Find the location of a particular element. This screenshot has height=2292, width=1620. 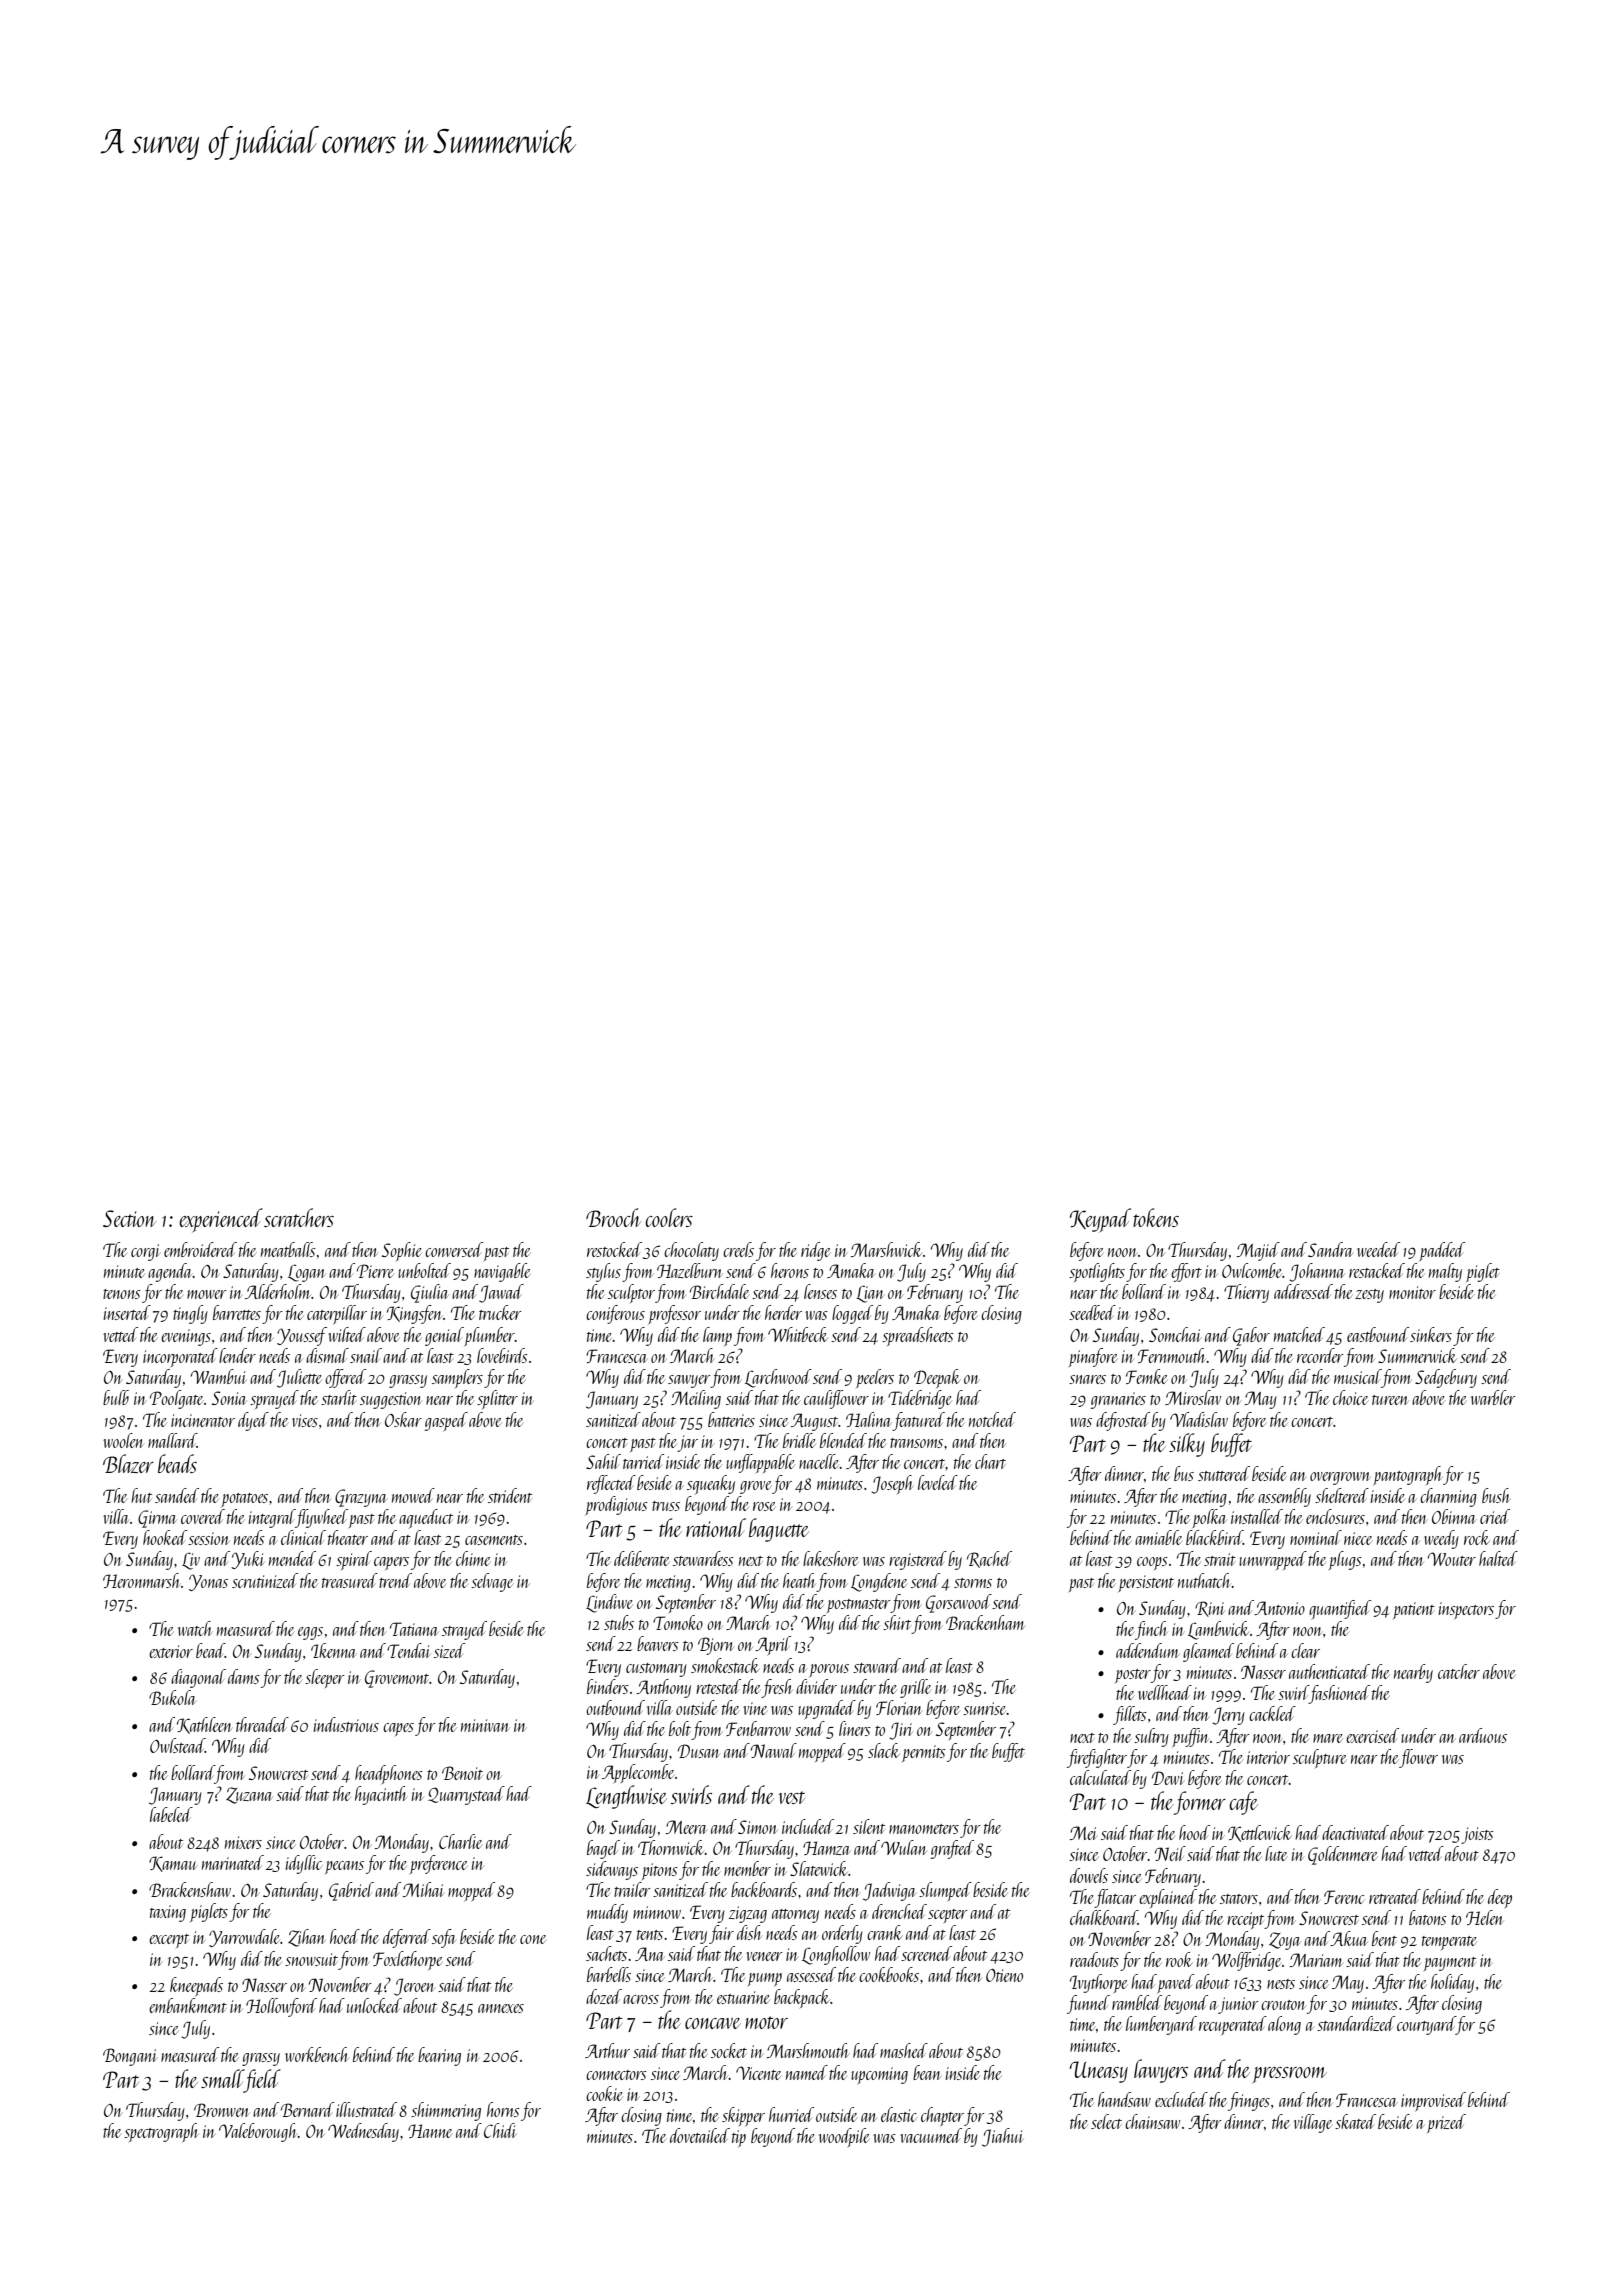

tokens is located at coordinates (1156, 1217).
